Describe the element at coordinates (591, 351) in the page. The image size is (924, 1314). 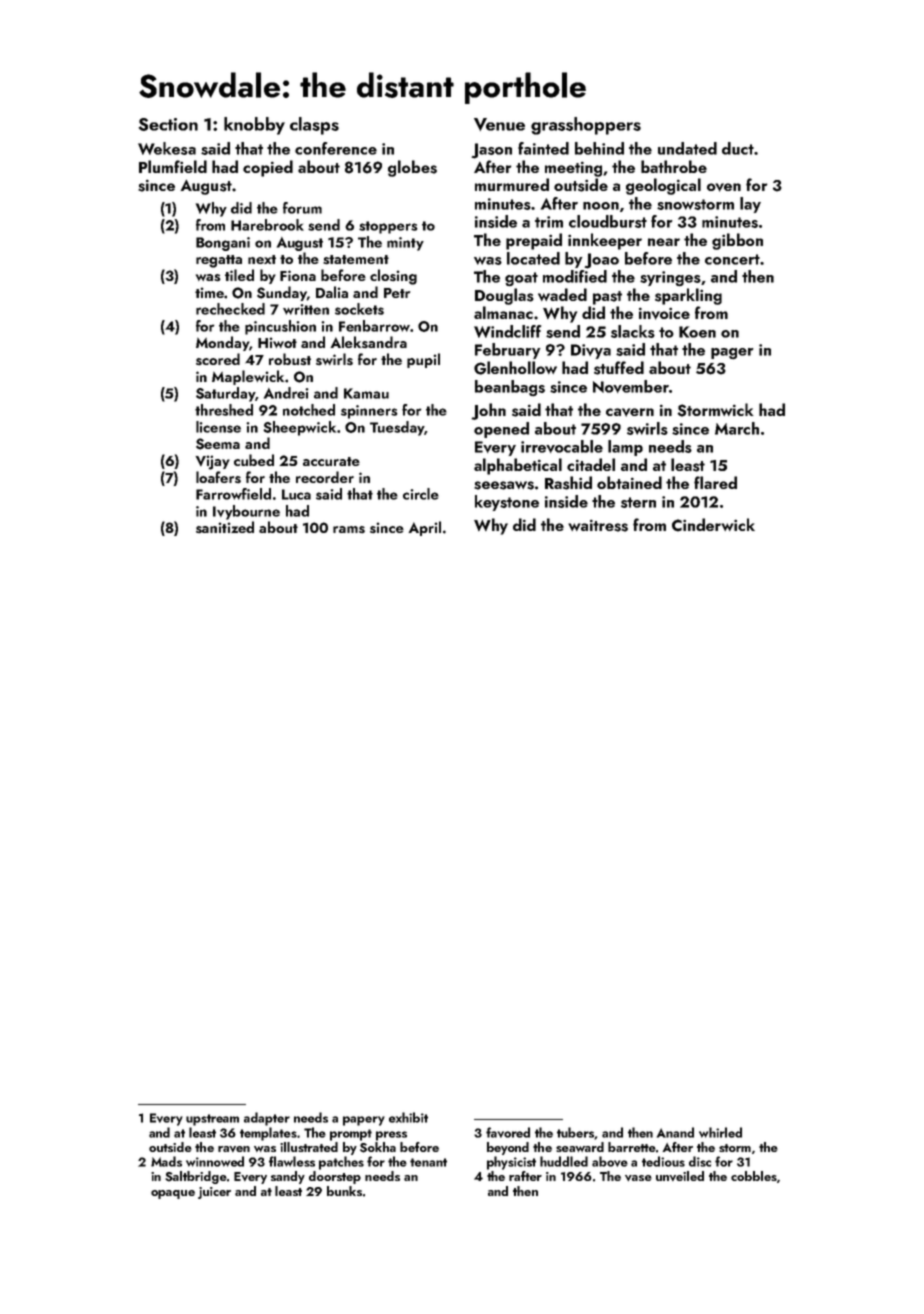
I see `Divya` at that location.
